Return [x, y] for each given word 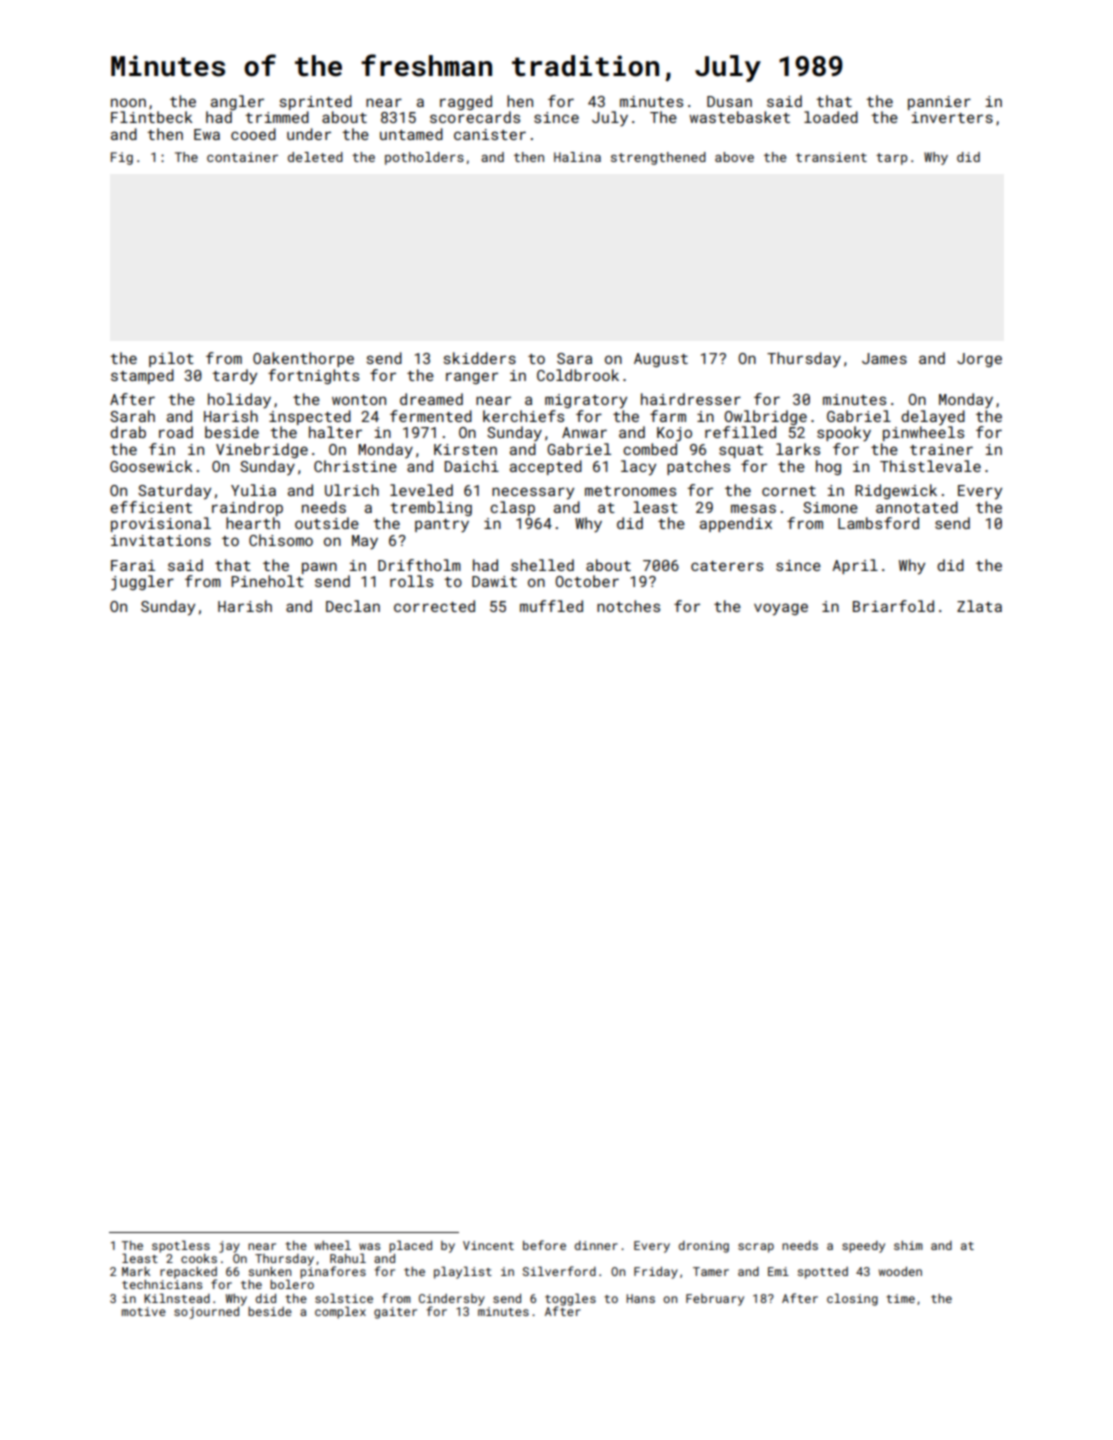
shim [908, 1245]
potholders [424, 158]
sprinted [316, 102]
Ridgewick [896, 491]
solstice [344, 1298]
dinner [596, 1245]
